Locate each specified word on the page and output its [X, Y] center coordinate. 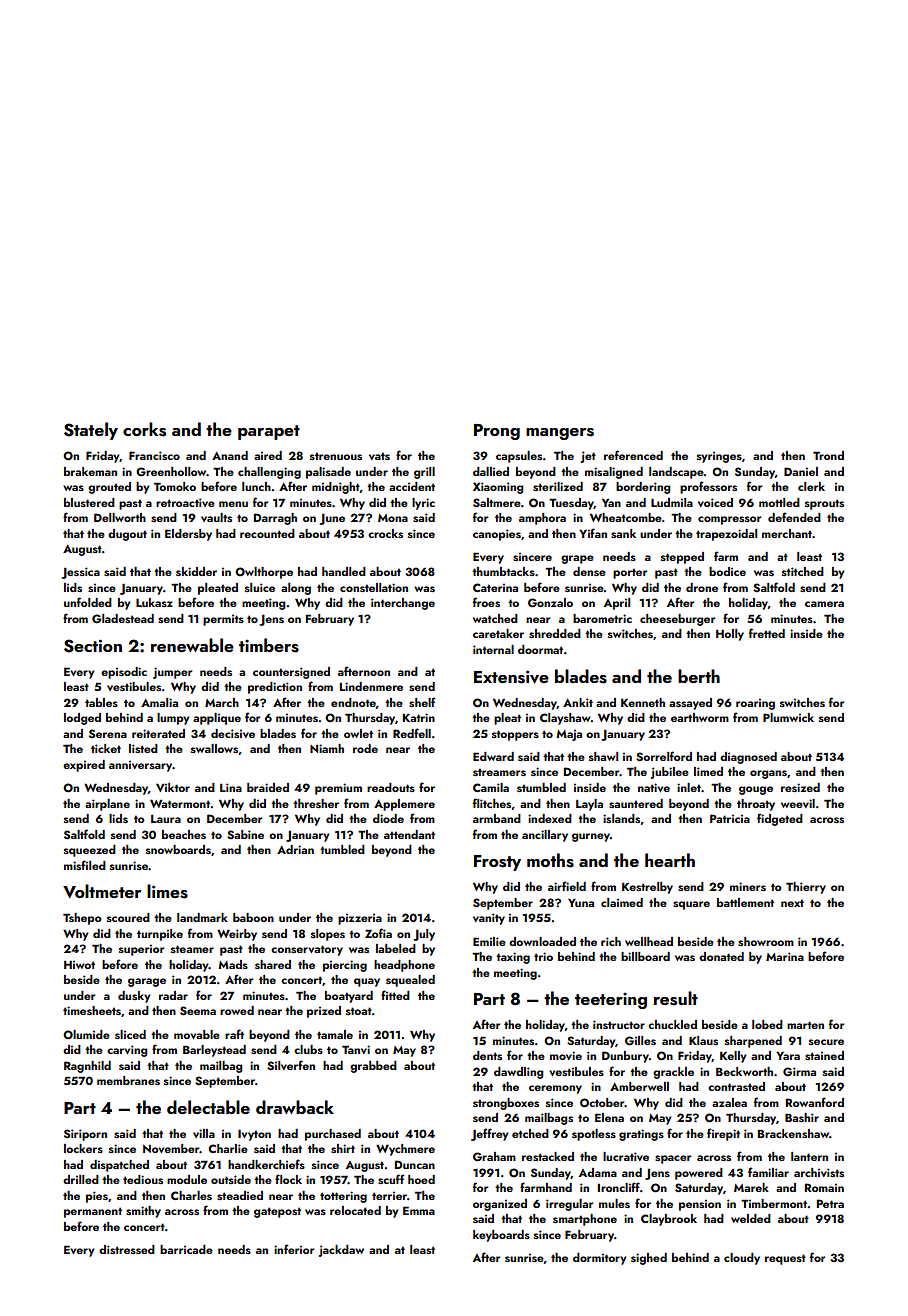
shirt [343, 1148]
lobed [767, 1024]
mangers [560, 434]
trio [543, 956]
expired [84, 766]
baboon [253, 917]
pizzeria [360, 919]
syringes [719, 457]
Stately [91, 431]
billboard [645, 956]
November [171, 1148]
